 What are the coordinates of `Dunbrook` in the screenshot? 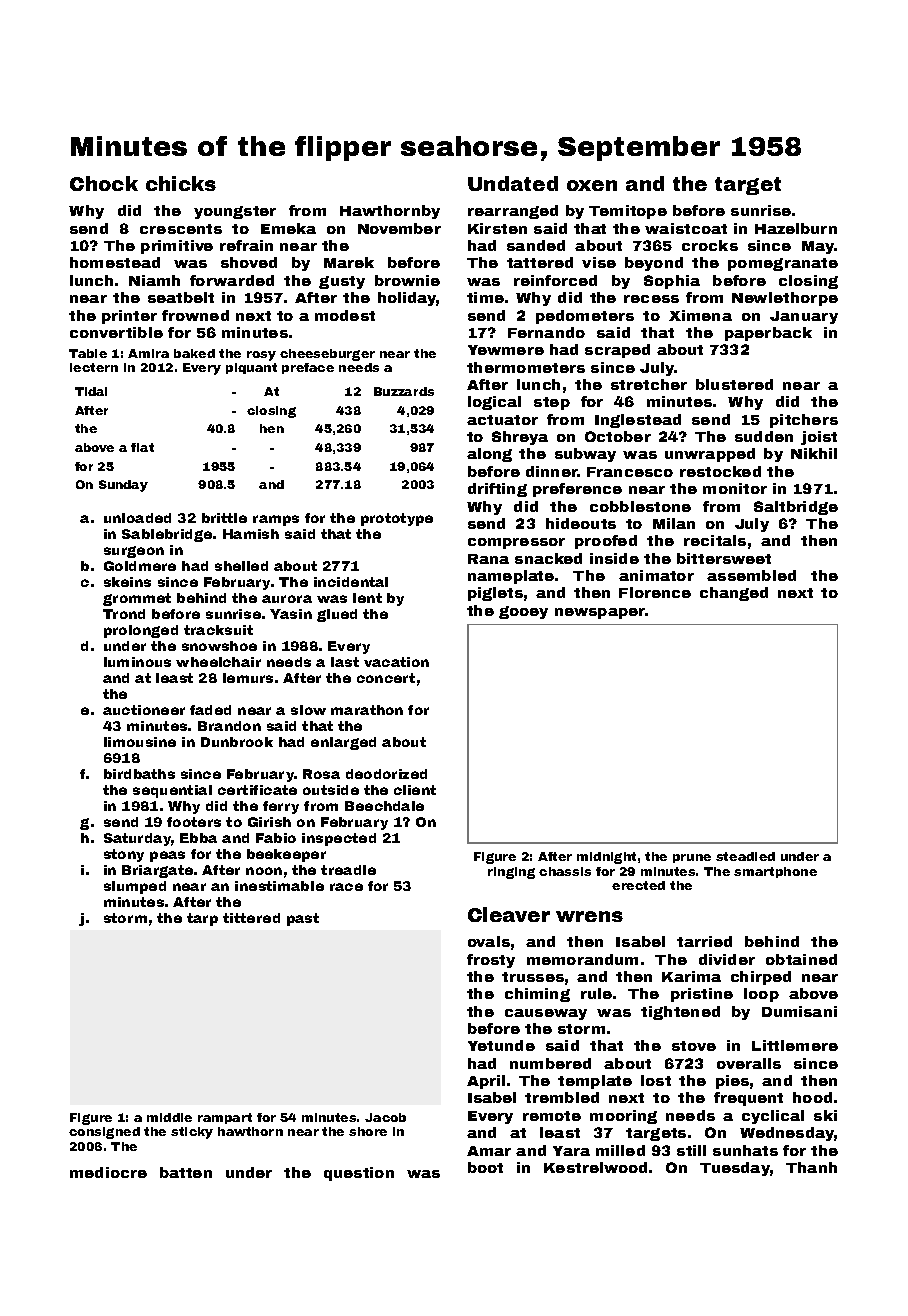 It's located at (237, 742).
